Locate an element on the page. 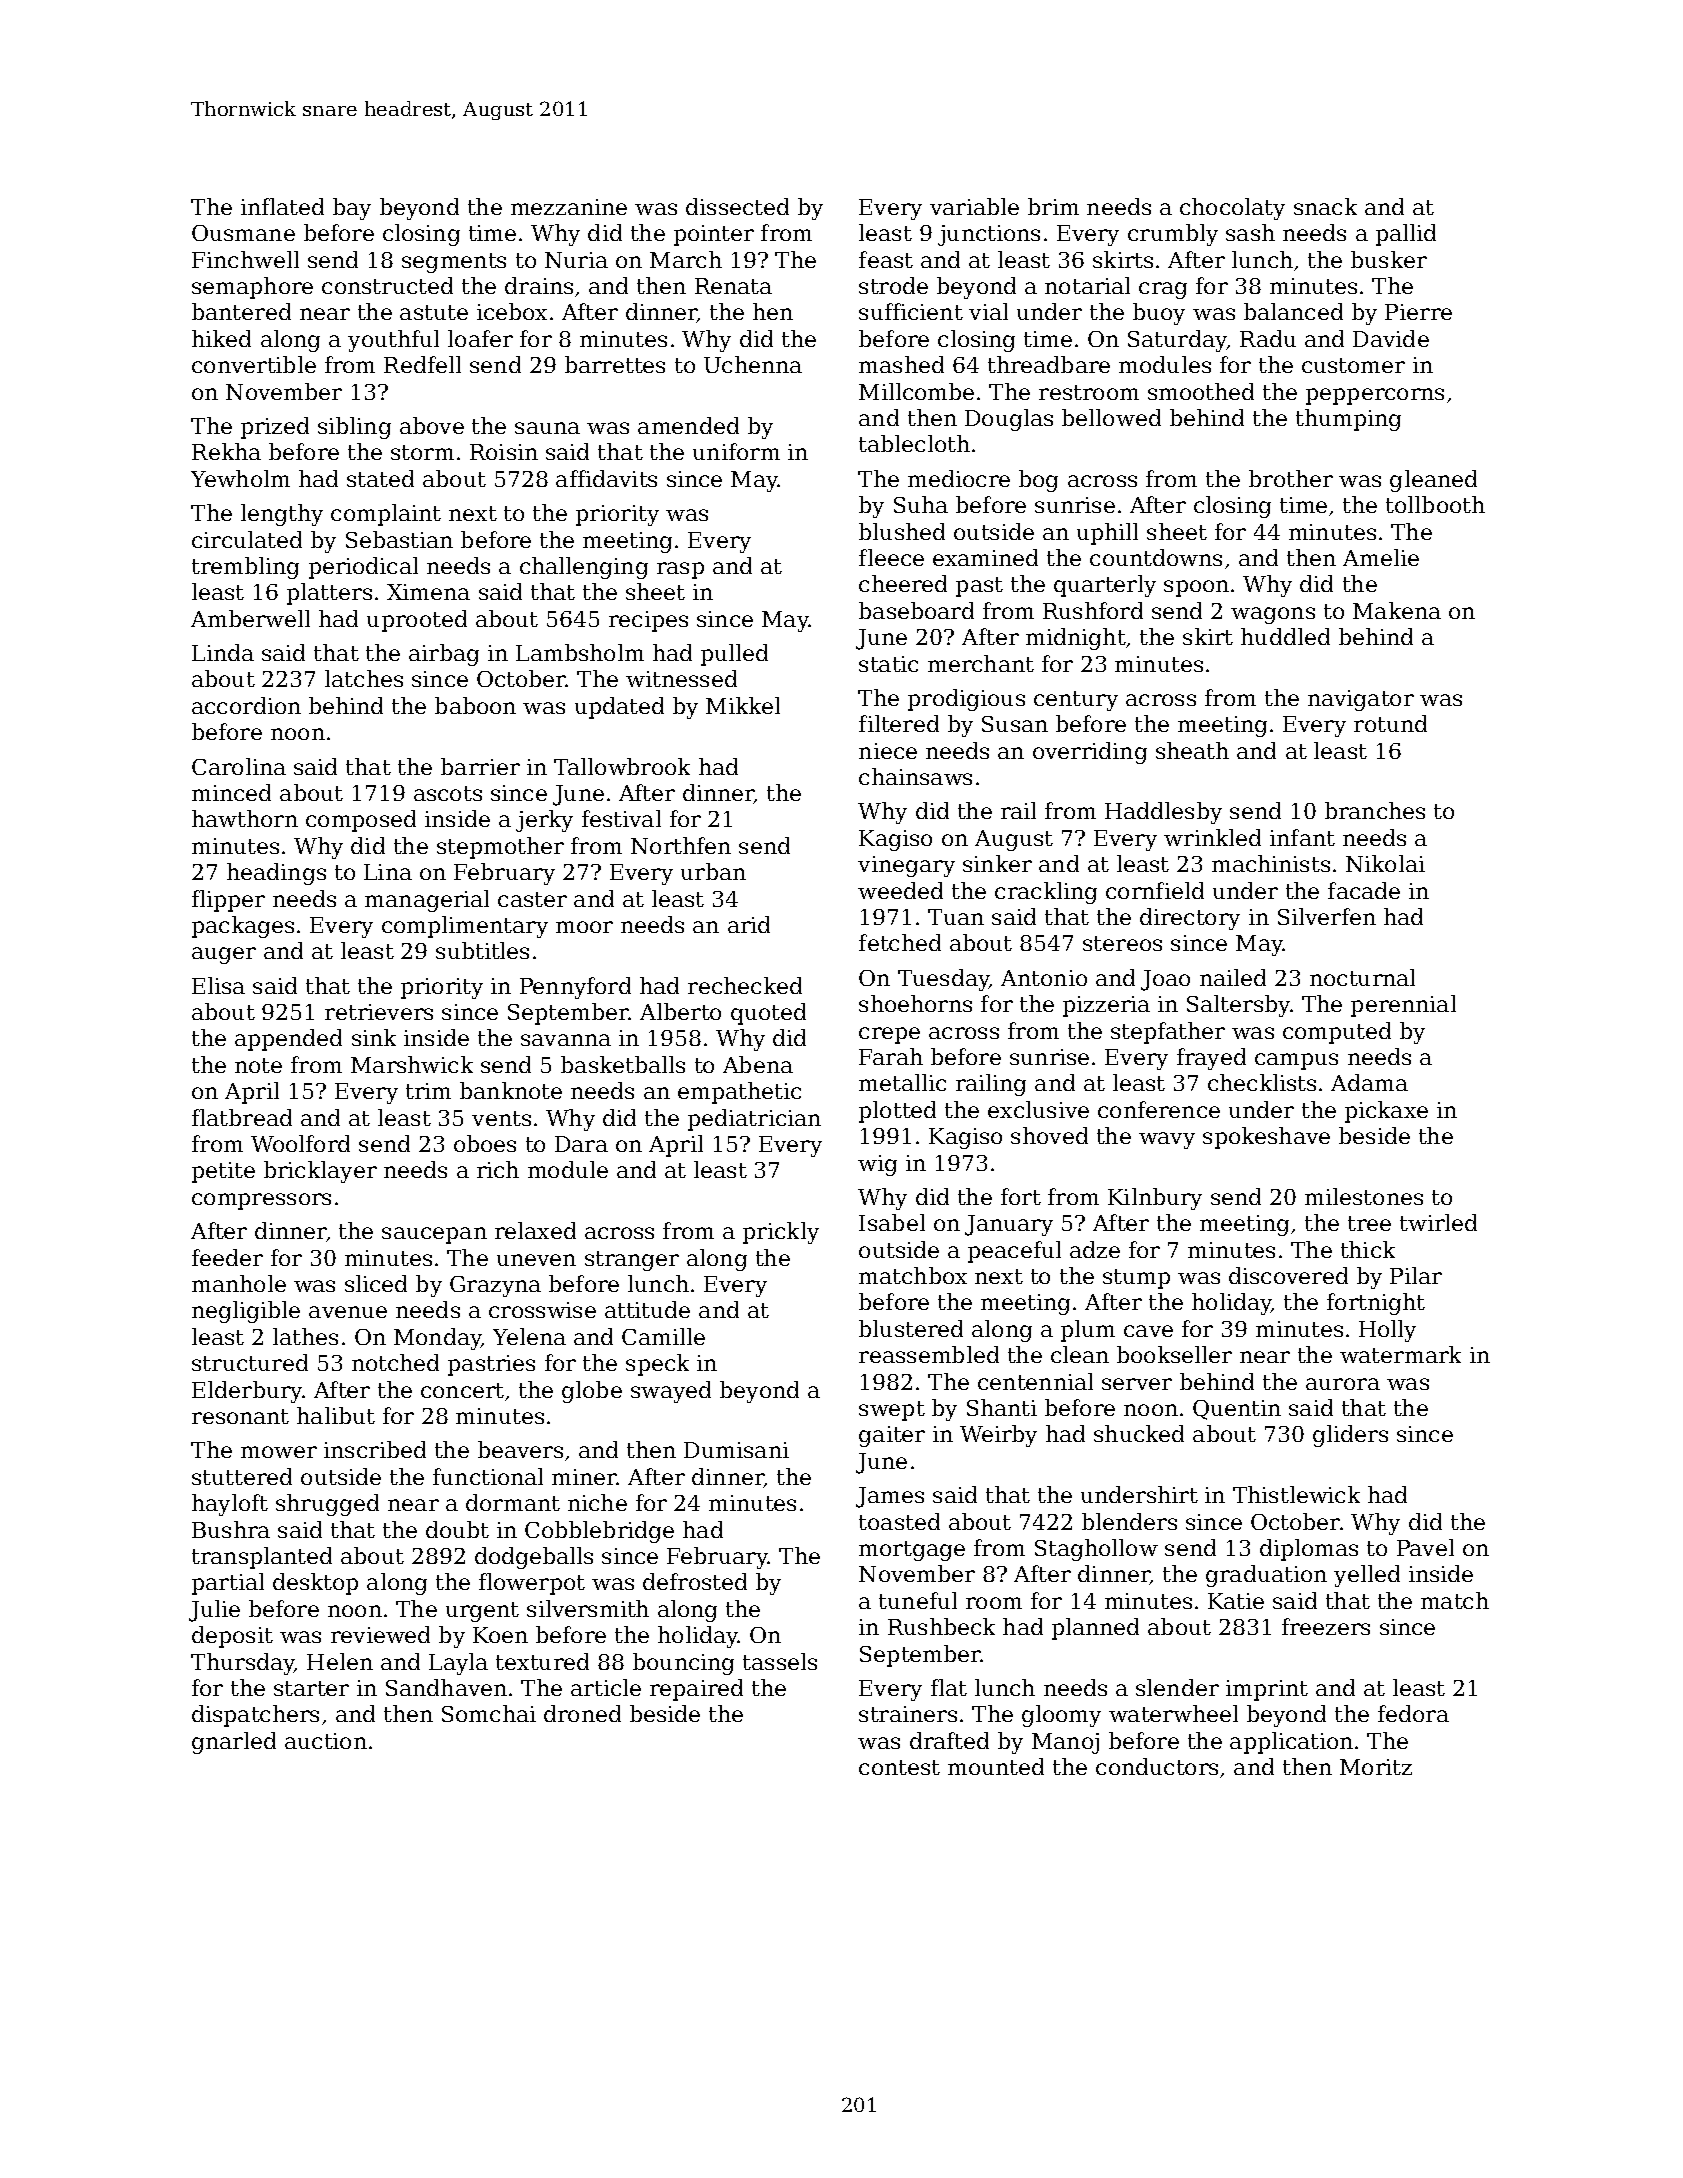 Image resolution: width=1683 pixels, height=2178 pixels. dissected is located at coordinates (737, 206).
